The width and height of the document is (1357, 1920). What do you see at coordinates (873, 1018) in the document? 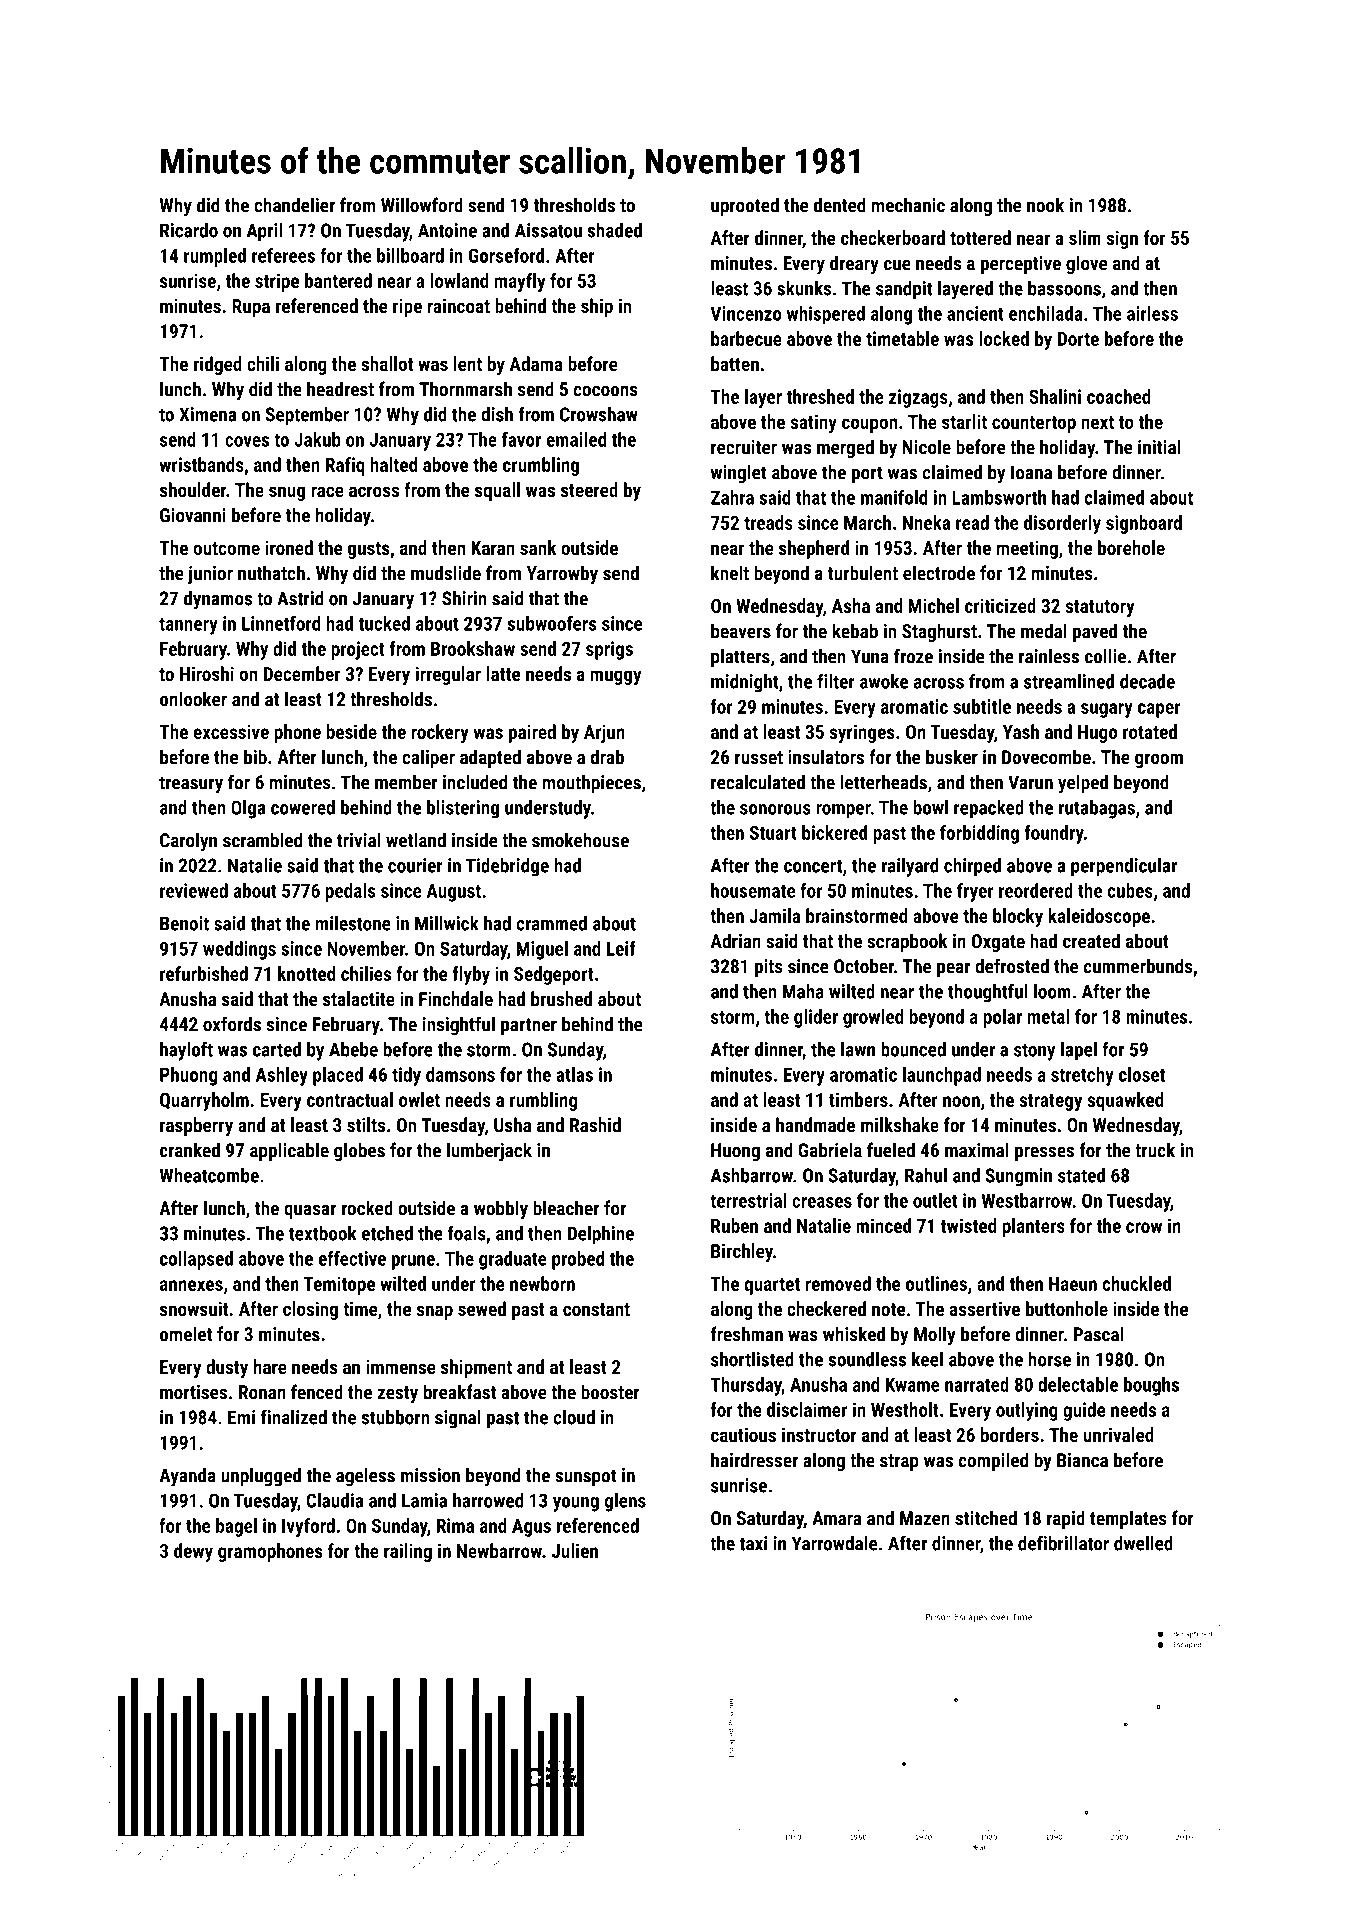
I see `growled` at bounding box center [873, 1018].
